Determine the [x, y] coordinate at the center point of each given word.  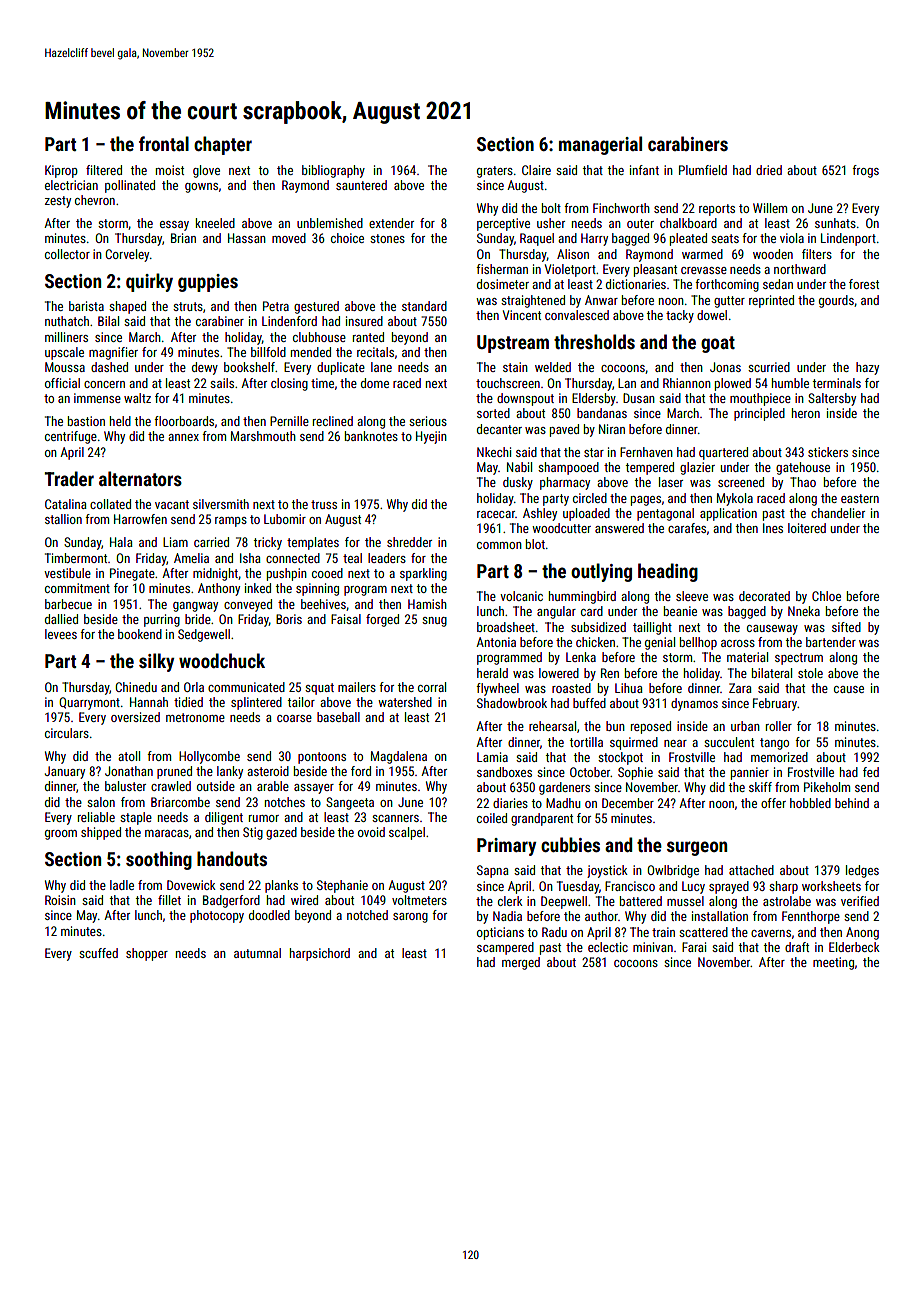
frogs [865, 171]
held [120, 421]
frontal [164, 143]
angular [556, 612]
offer [773, 803]
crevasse [704, 270]
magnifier [113, 353]
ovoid [371, 832]
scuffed [98, 953]
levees [61, 634]
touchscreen [508, 383]
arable [273, 786]
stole [810, 673]
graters [495, 172]
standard [424, 306]
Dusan [639, 398]
